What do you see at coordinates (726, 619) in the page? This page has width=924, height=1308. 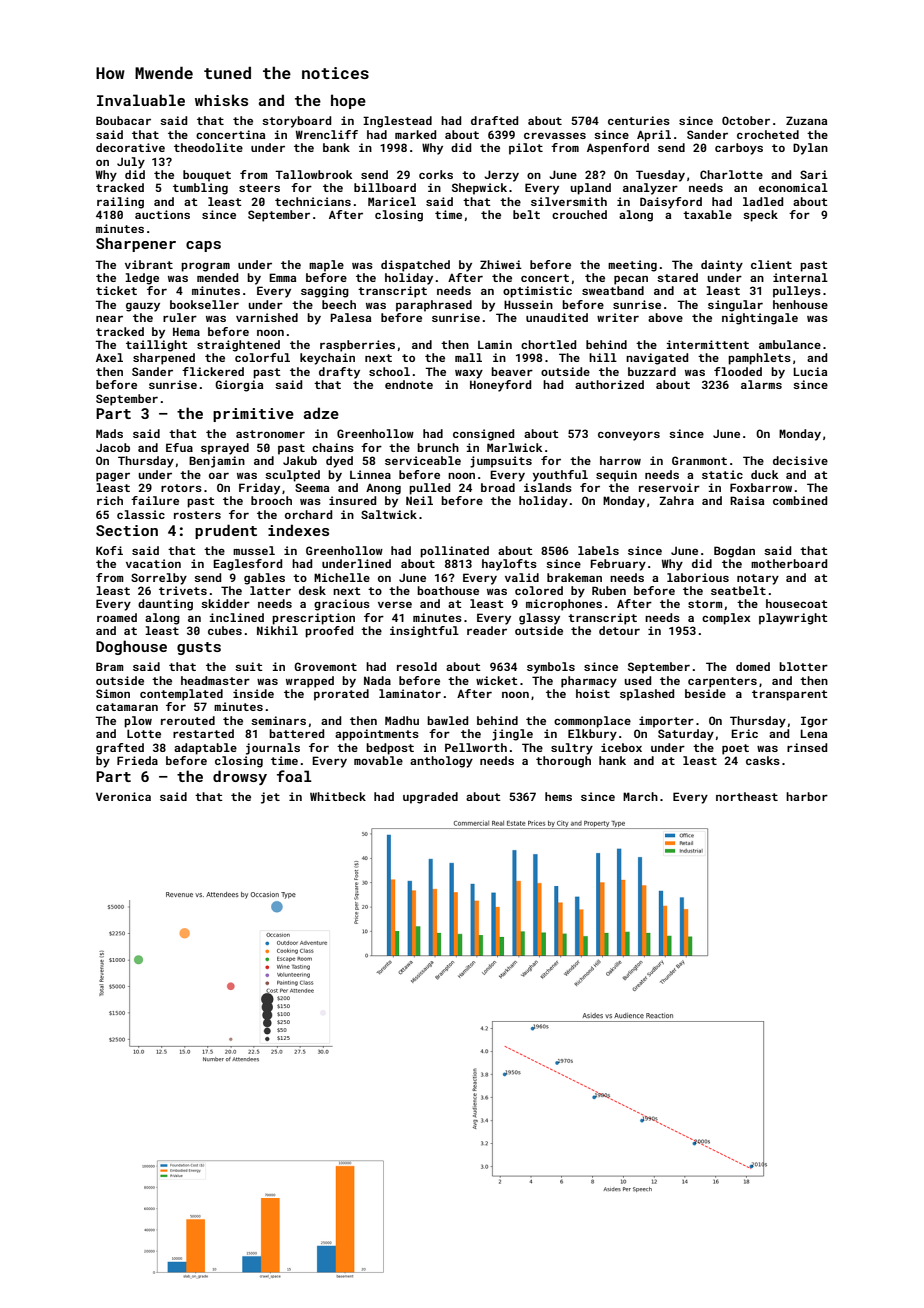 I see `complex` at bounding box center [726, 619].
